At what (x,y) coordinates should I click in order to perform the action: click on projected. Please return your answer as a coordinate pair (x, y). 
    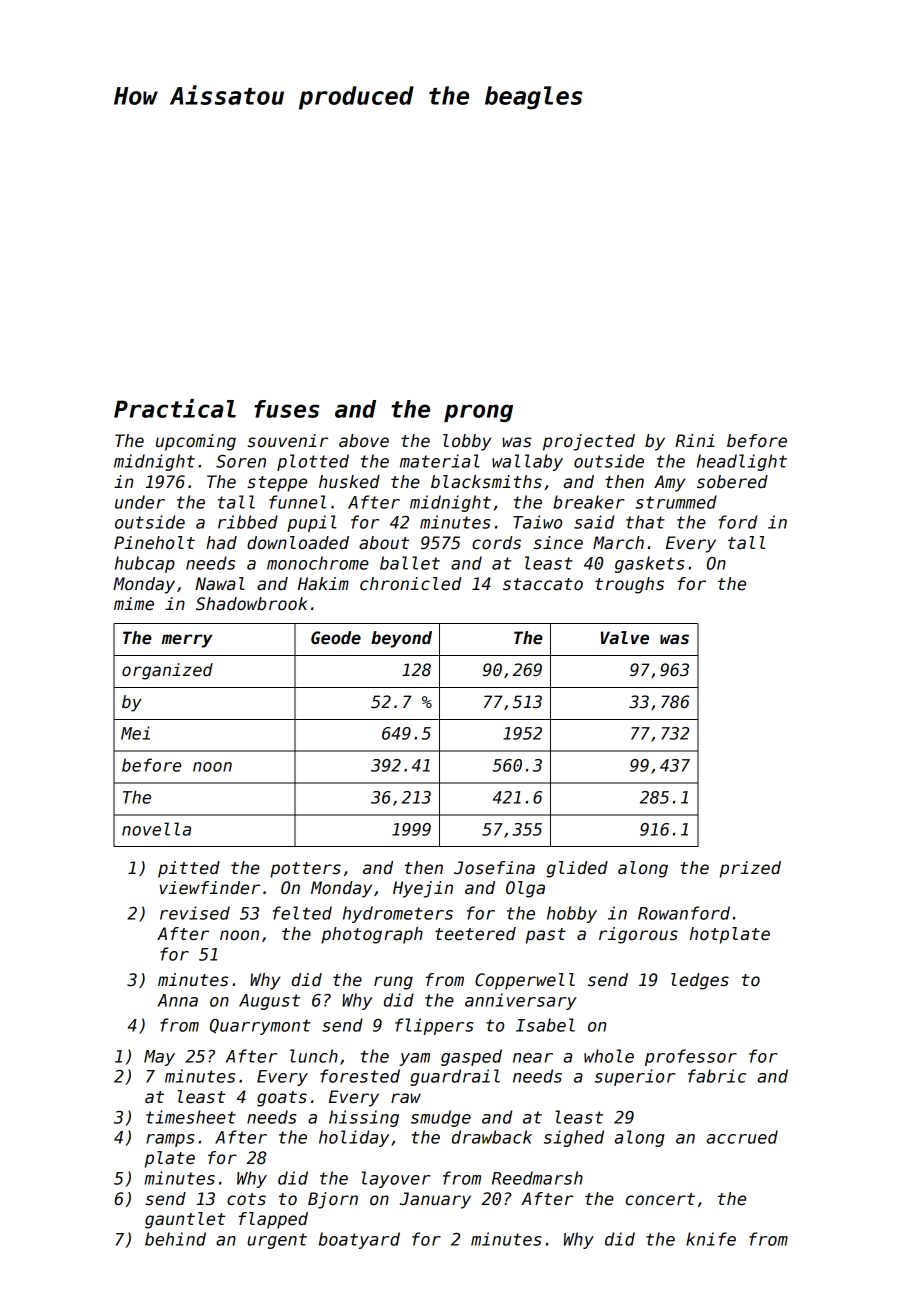
    Looking at the image, I should click on (589, 442).
